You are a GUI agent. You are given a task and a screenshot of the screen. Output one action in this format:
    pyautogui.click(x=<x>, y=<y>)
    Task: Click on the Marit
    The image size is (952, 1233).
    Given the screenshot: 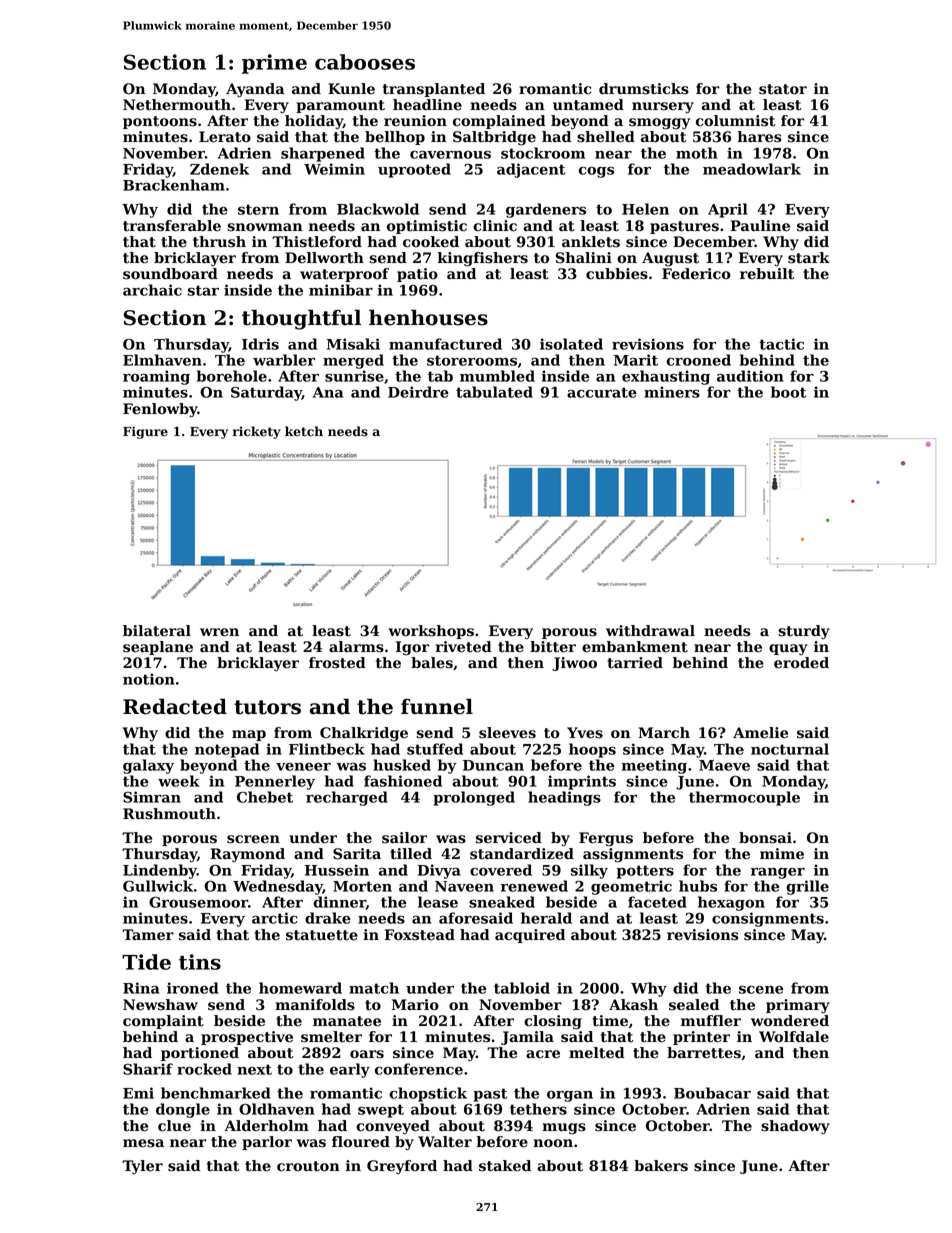 What is the action you would take?
    pyautogui.click(x=636, y=360)
